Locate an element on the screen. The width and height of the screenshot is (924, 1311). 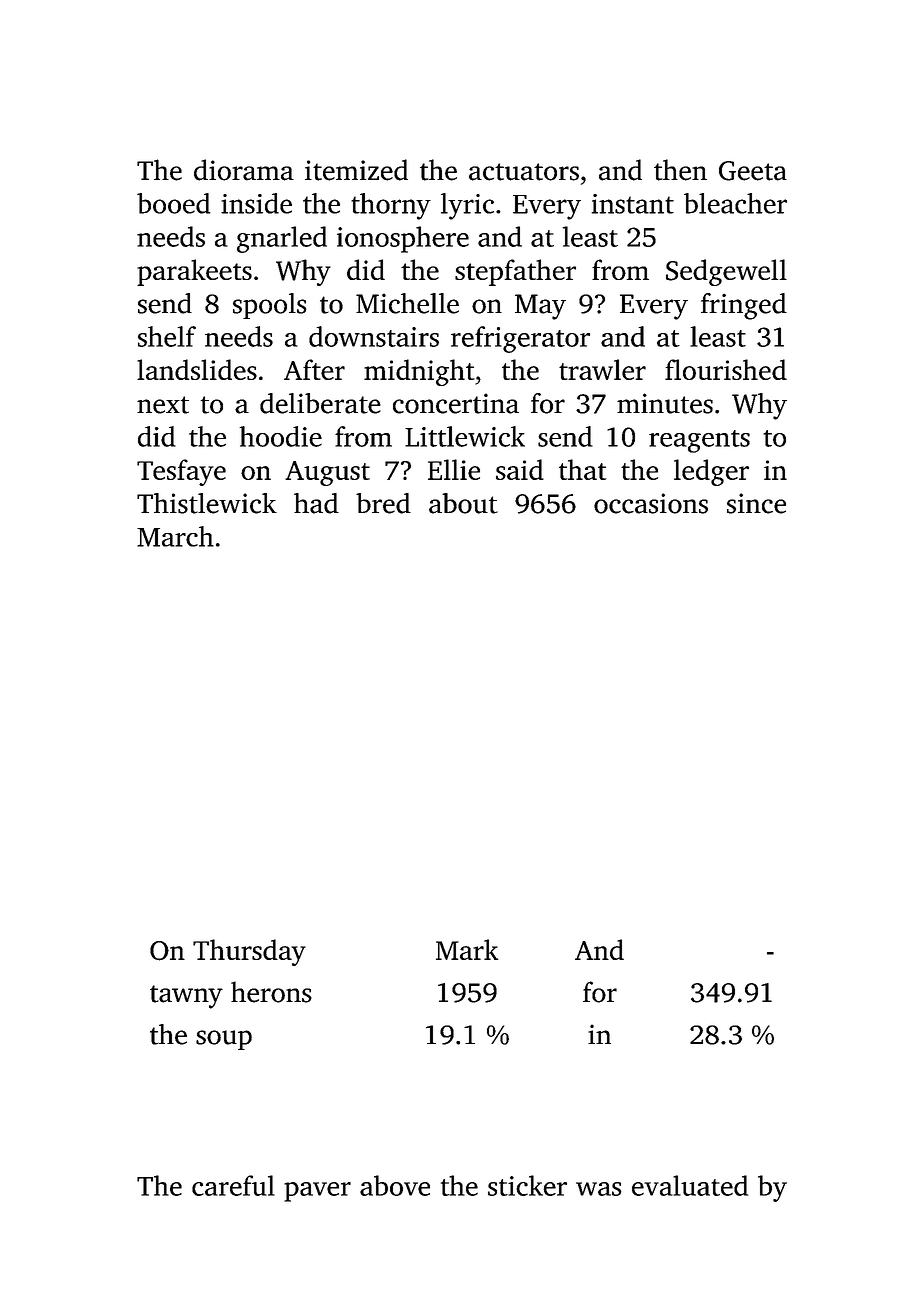
March is located at coordinates (175, 536).
